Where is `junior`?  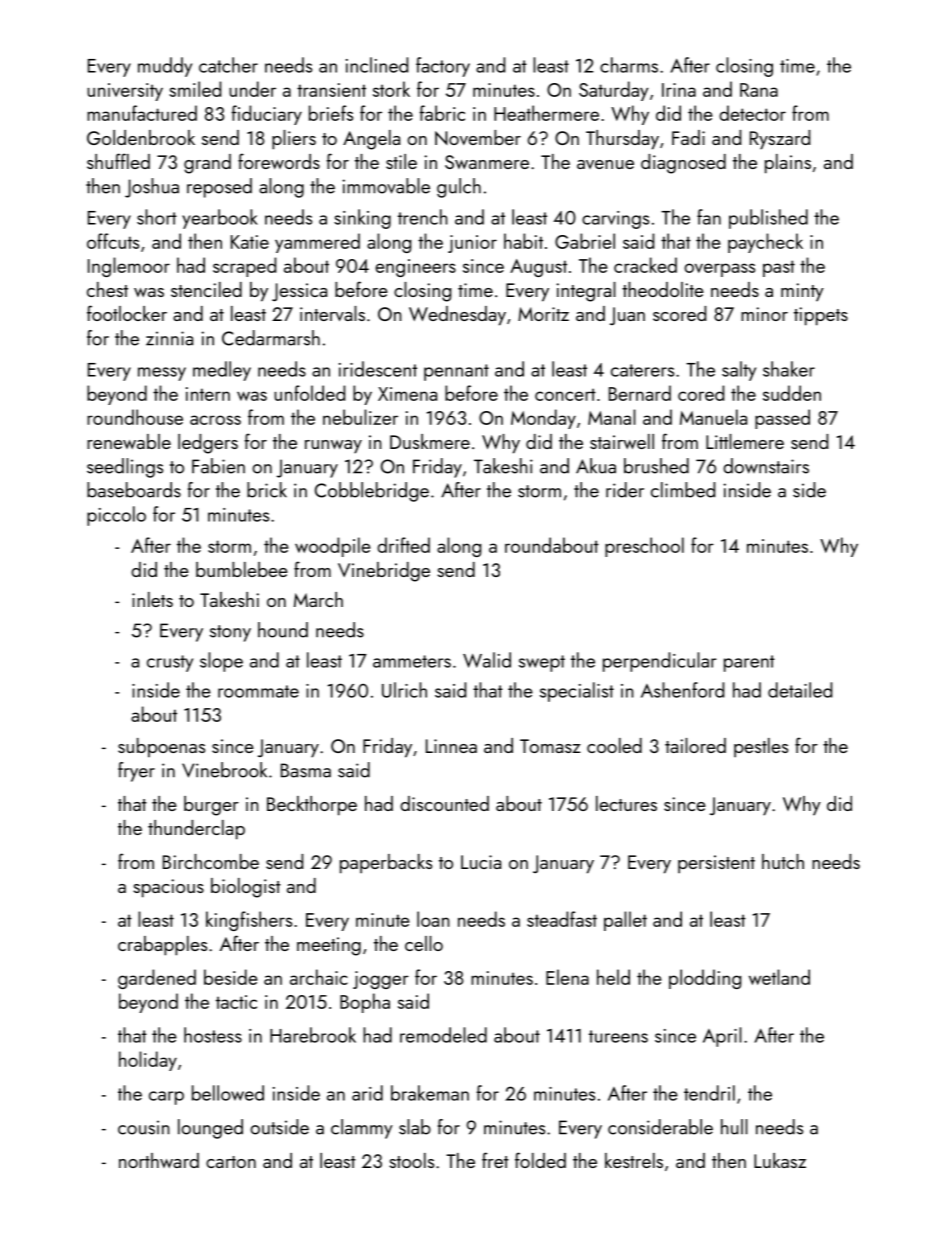
junior is located at coordinates (472, 244).
